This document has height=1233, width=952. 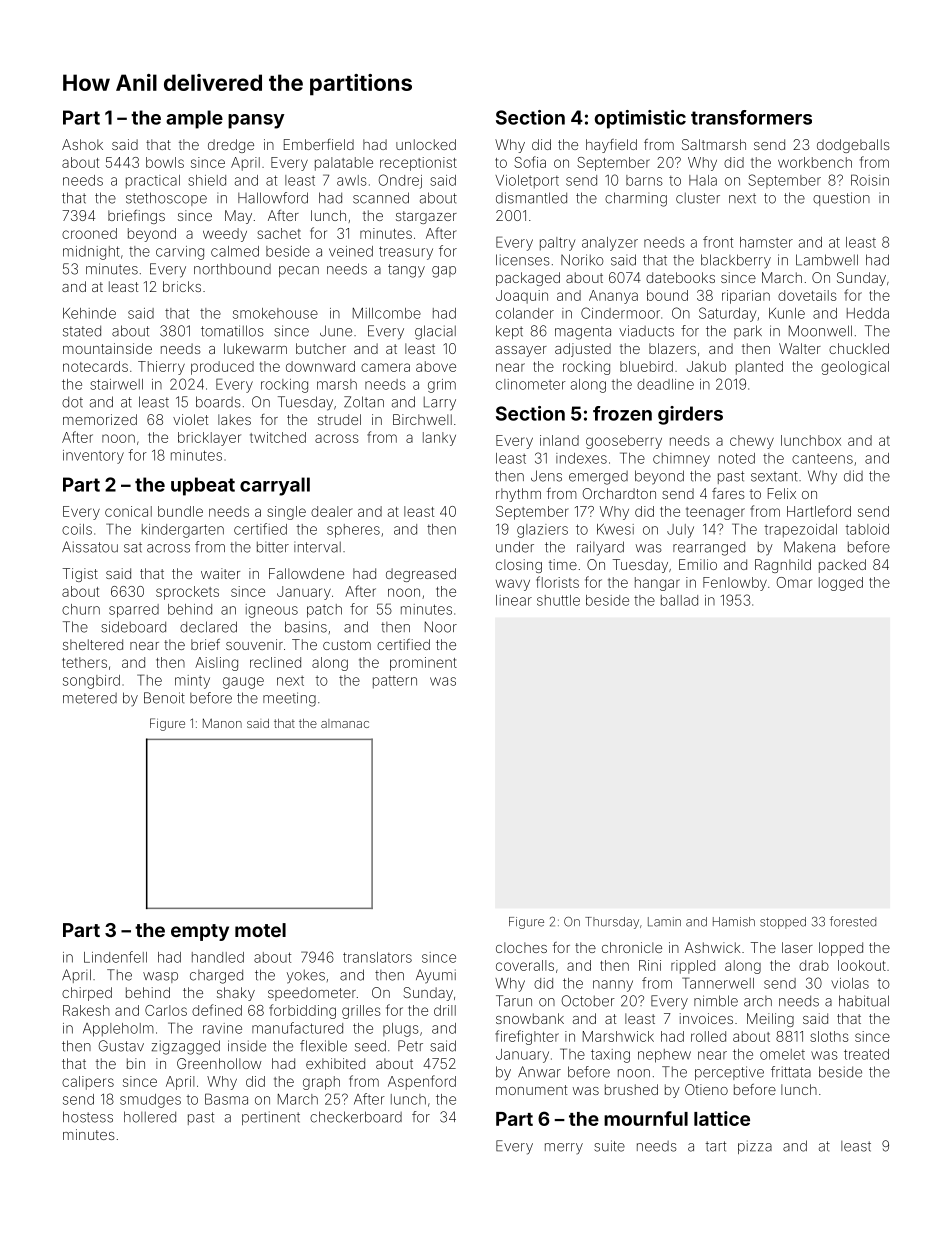 What do you see at coordinates (751, 117) in the document?
I see `transformers` at bounding box center [751, 117].
